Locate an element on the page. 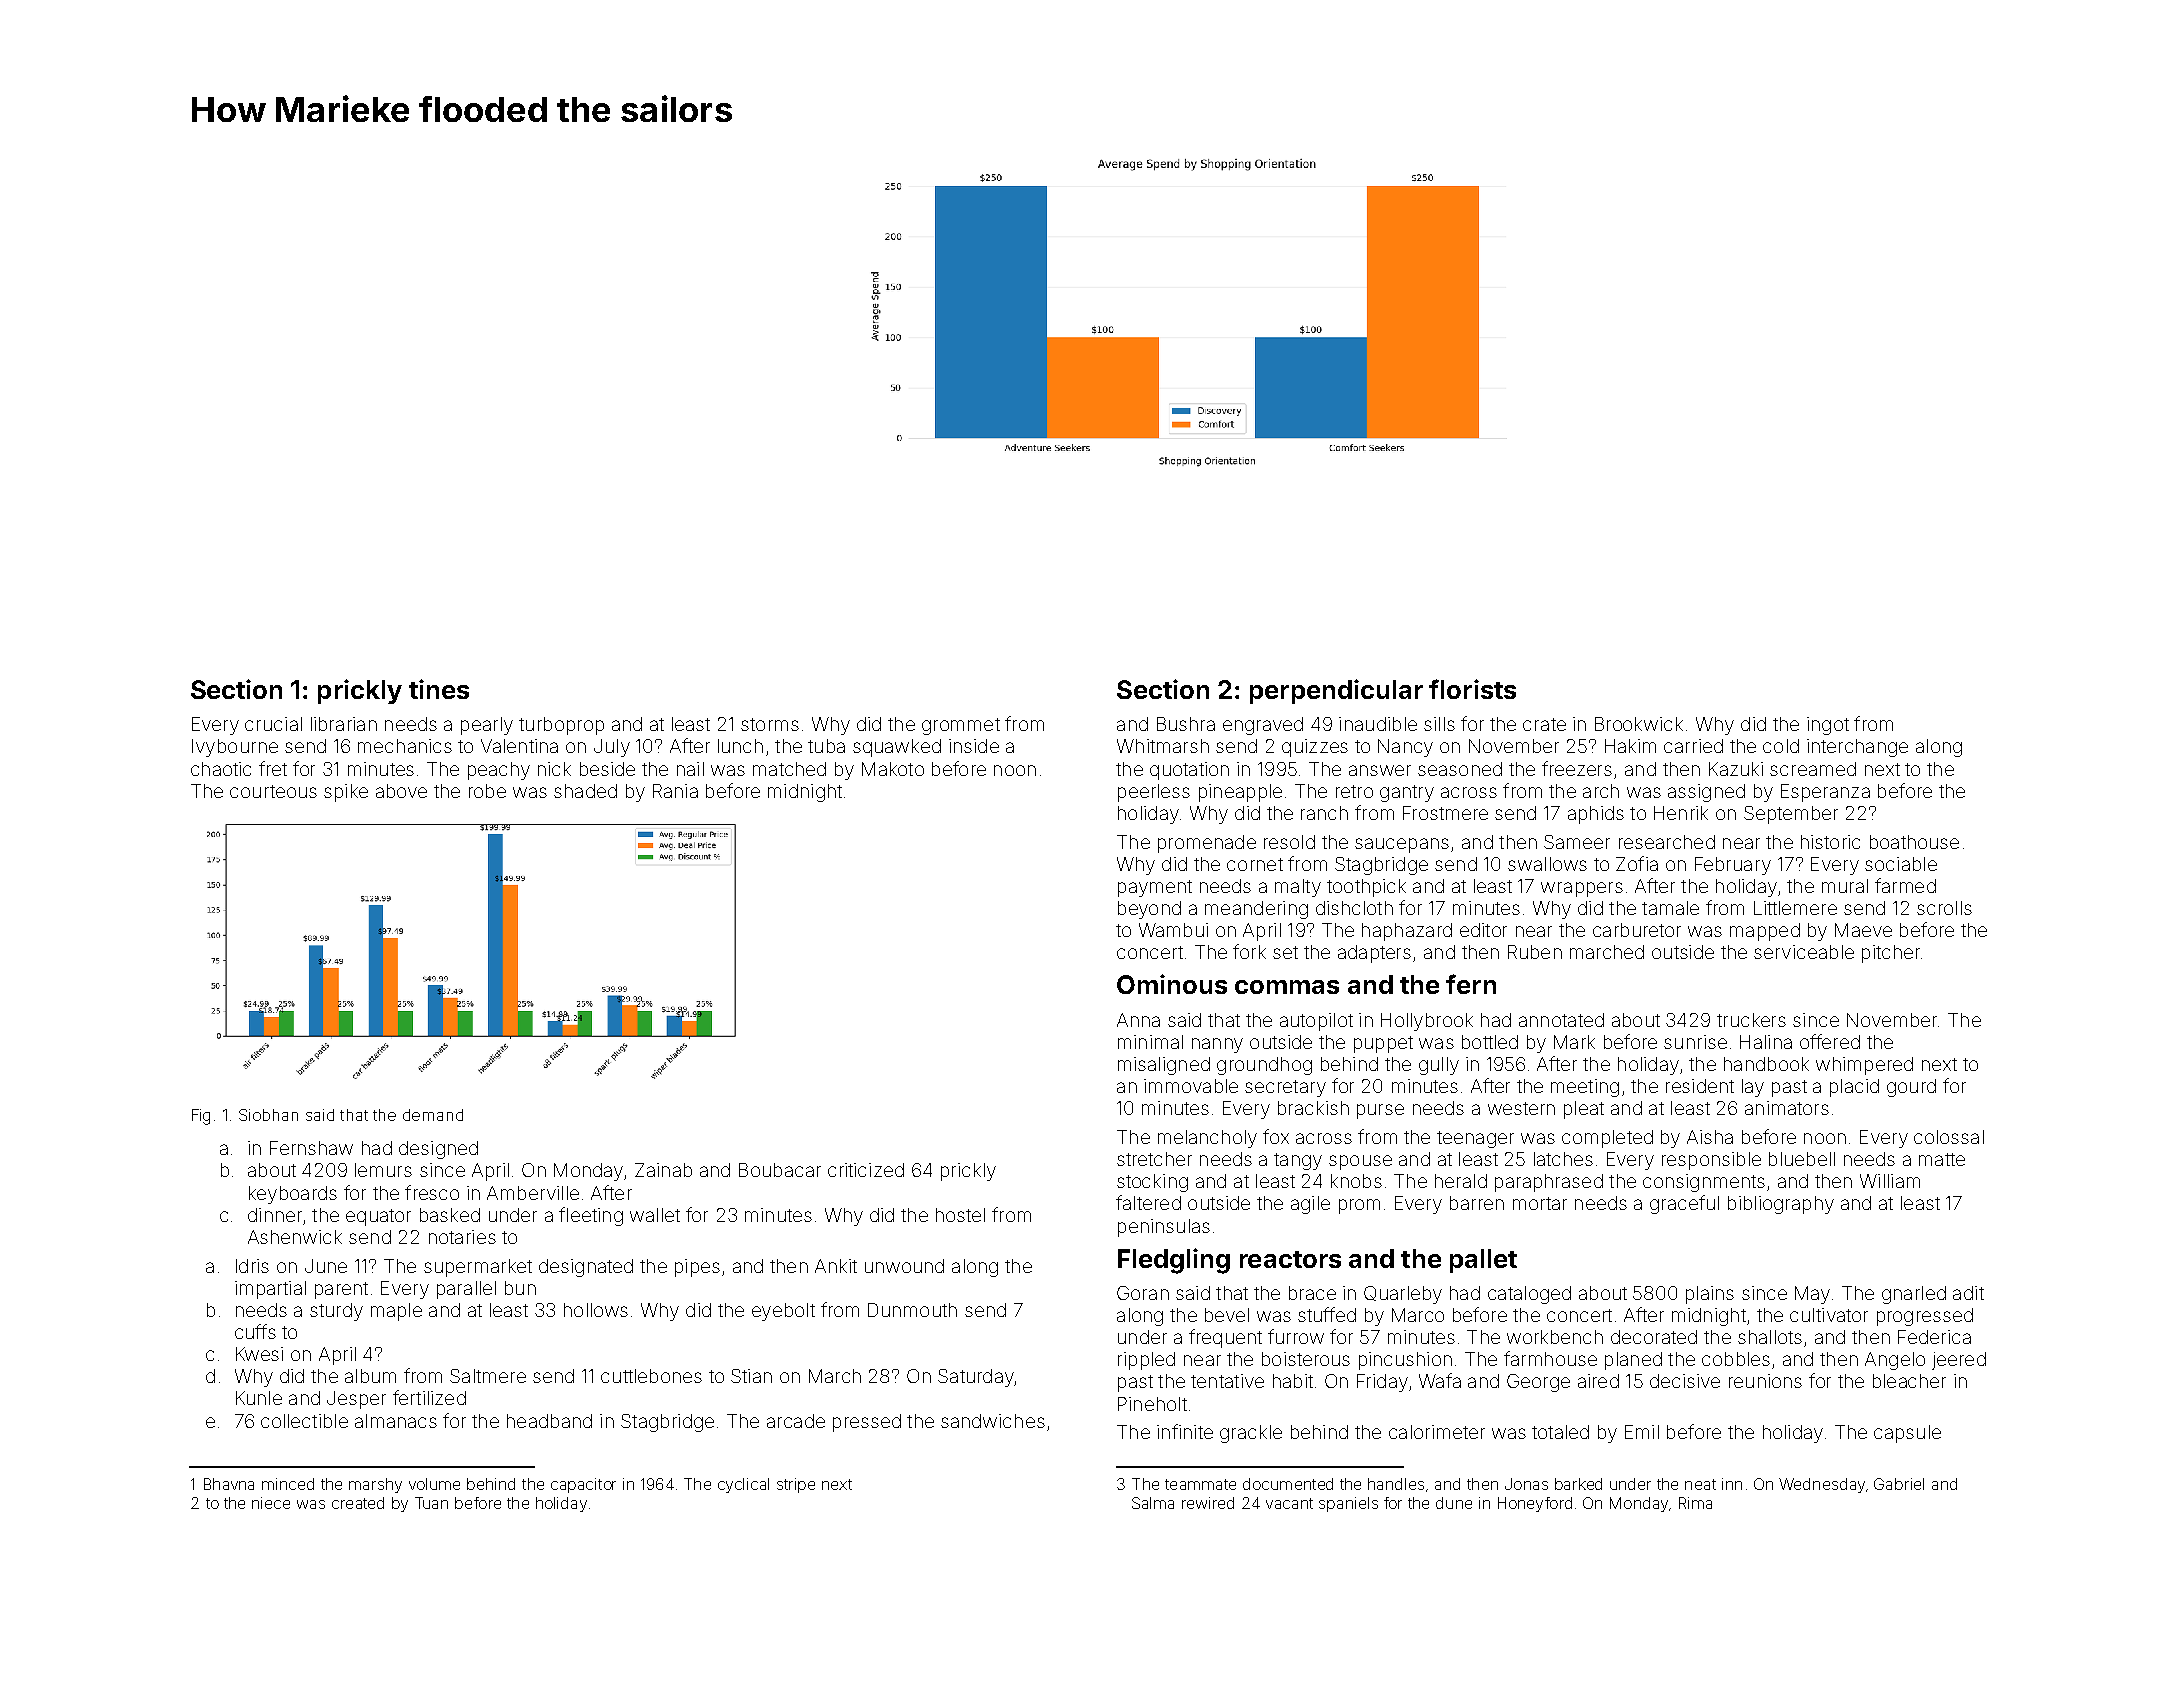 The height and width of the page is (1683, 2178). resold is located at coordinates (1289, 842).
